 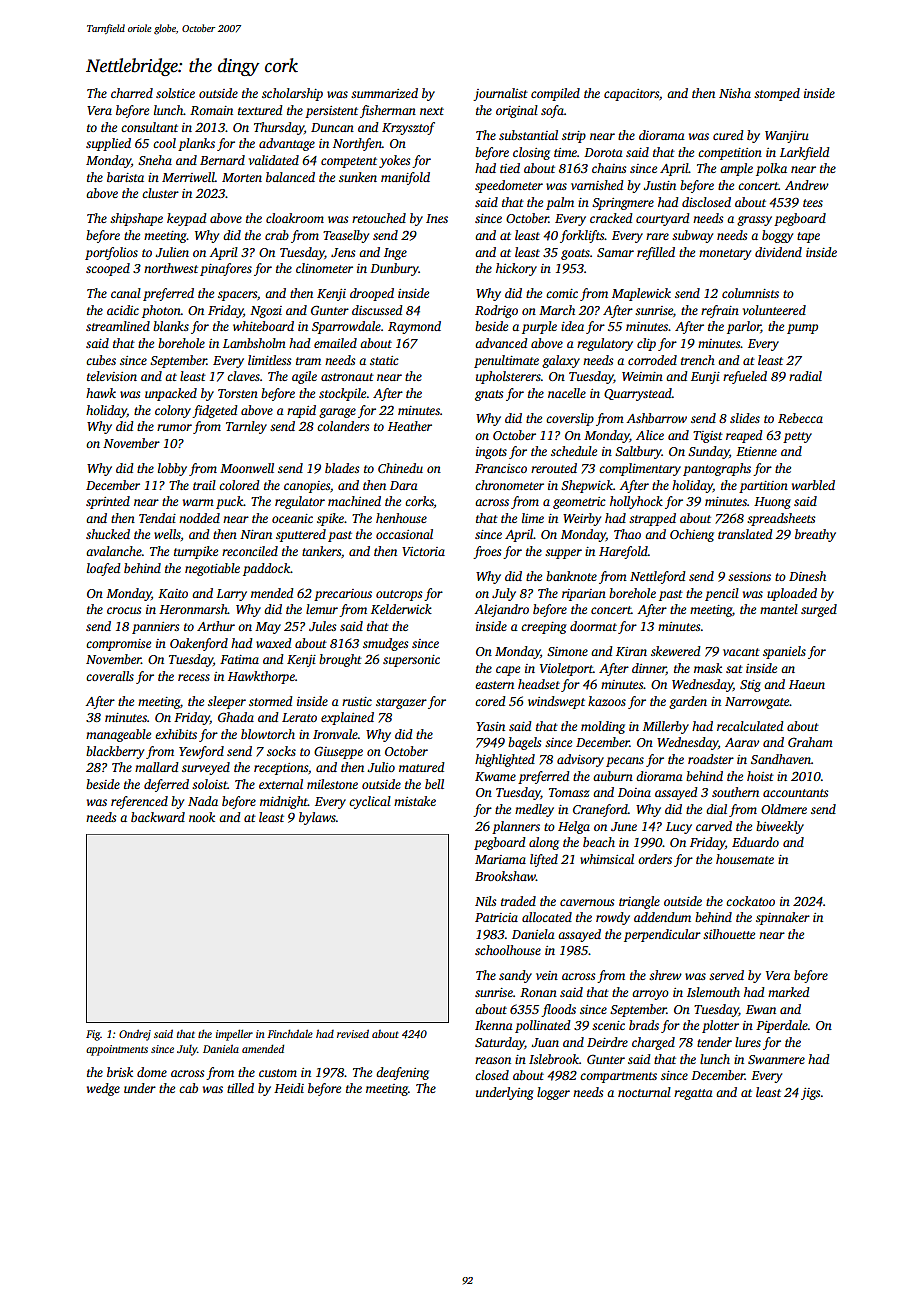 I want to click on creeping, so click(x=544, y=628).
